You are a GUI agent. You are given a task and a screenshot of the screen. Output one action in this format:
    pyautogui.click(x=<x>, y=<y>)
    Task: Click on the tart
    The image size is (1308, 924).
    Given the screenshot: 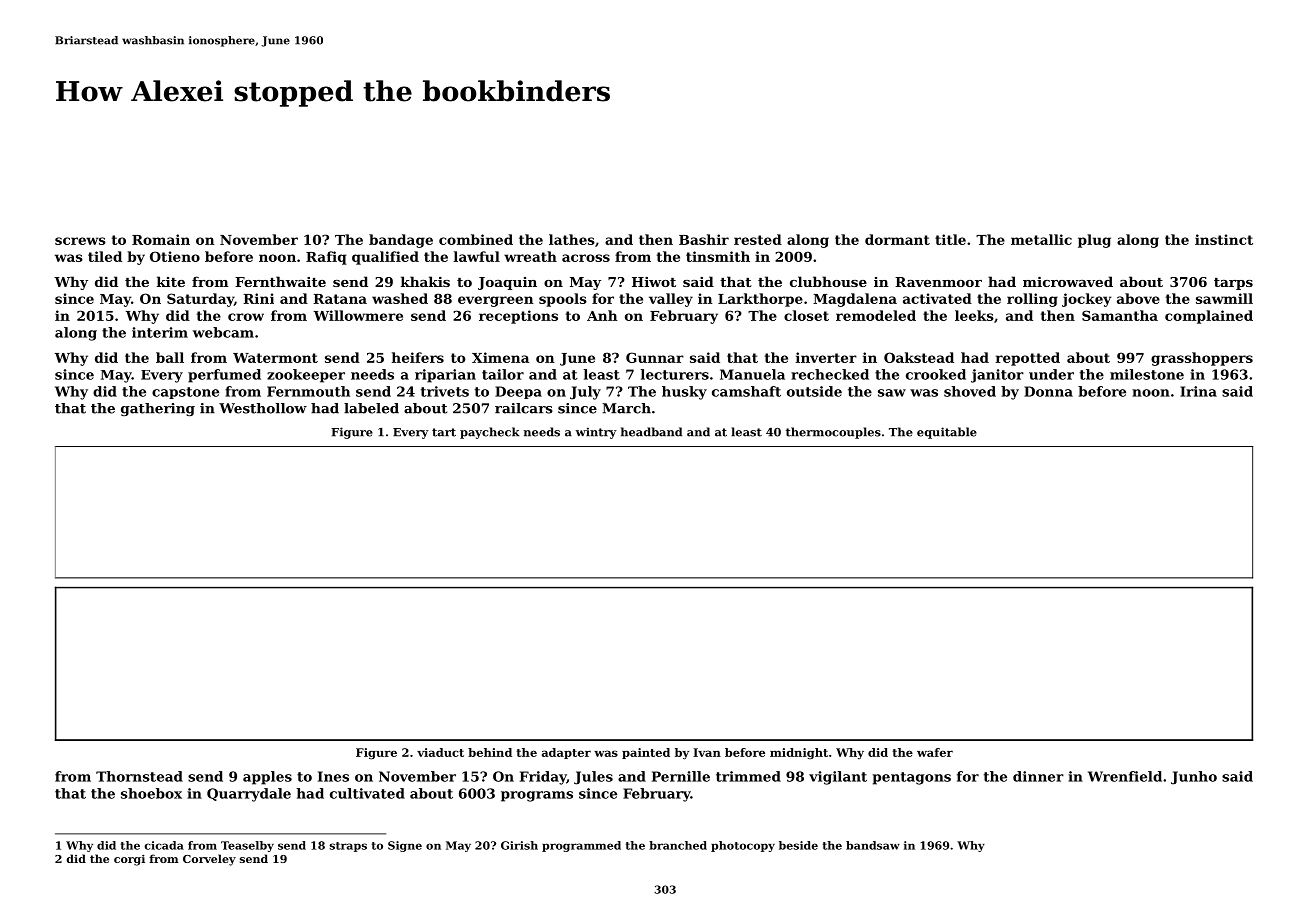 What is the action you would take?
    pyautogui.click(x=444, y=432)
